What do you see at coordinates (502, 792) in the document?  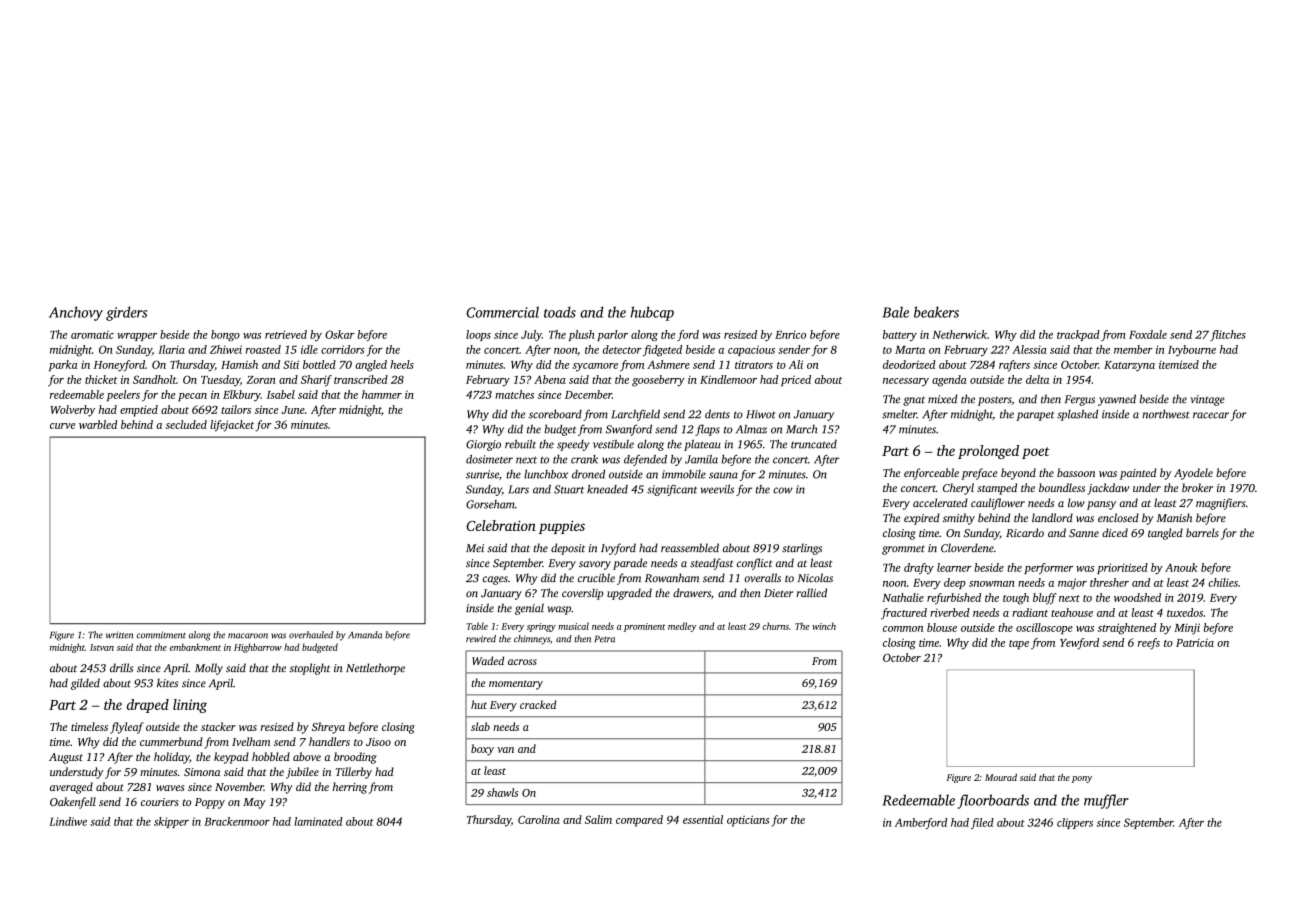 I see `shawls` at bounding box center [502, 792].
